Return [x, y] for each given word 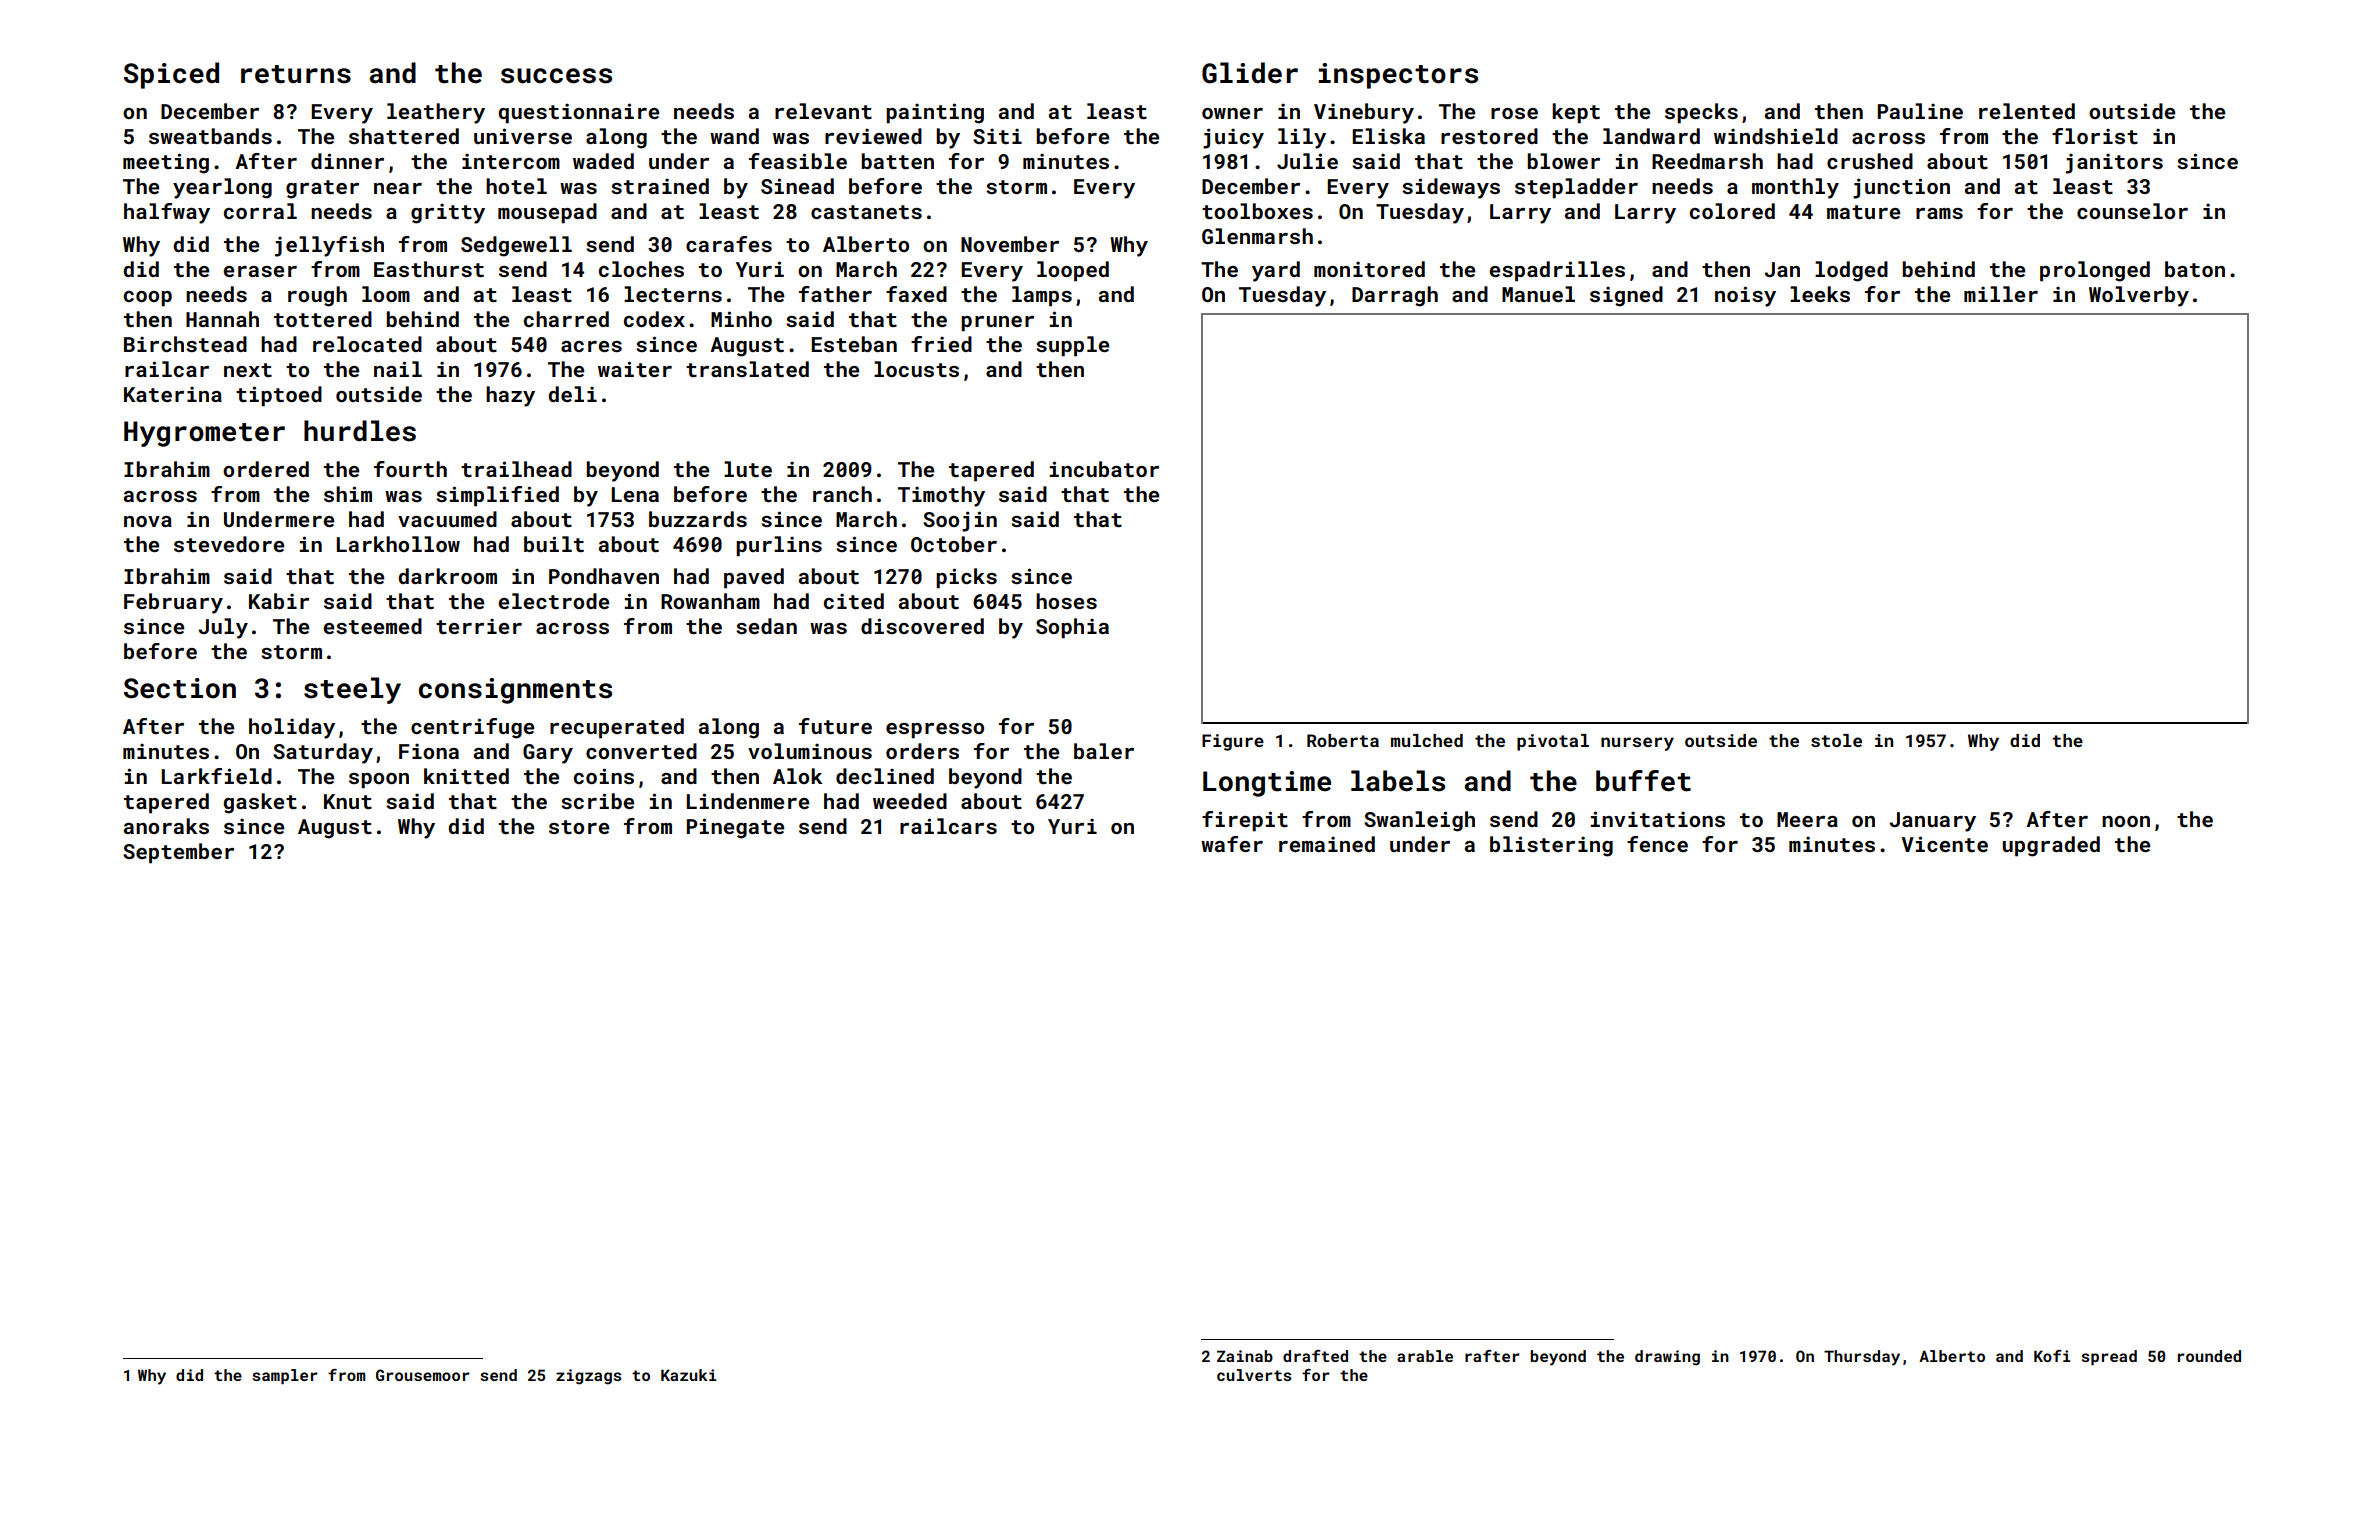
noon [2126, 821]
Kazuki [688, 1375]
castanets [866, 212]
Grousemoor [423, 1375]
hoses [1066, 601]
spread [2109, 1357]
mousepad [547, 213]
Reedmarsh [1707, 161]
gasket [260, 803]
